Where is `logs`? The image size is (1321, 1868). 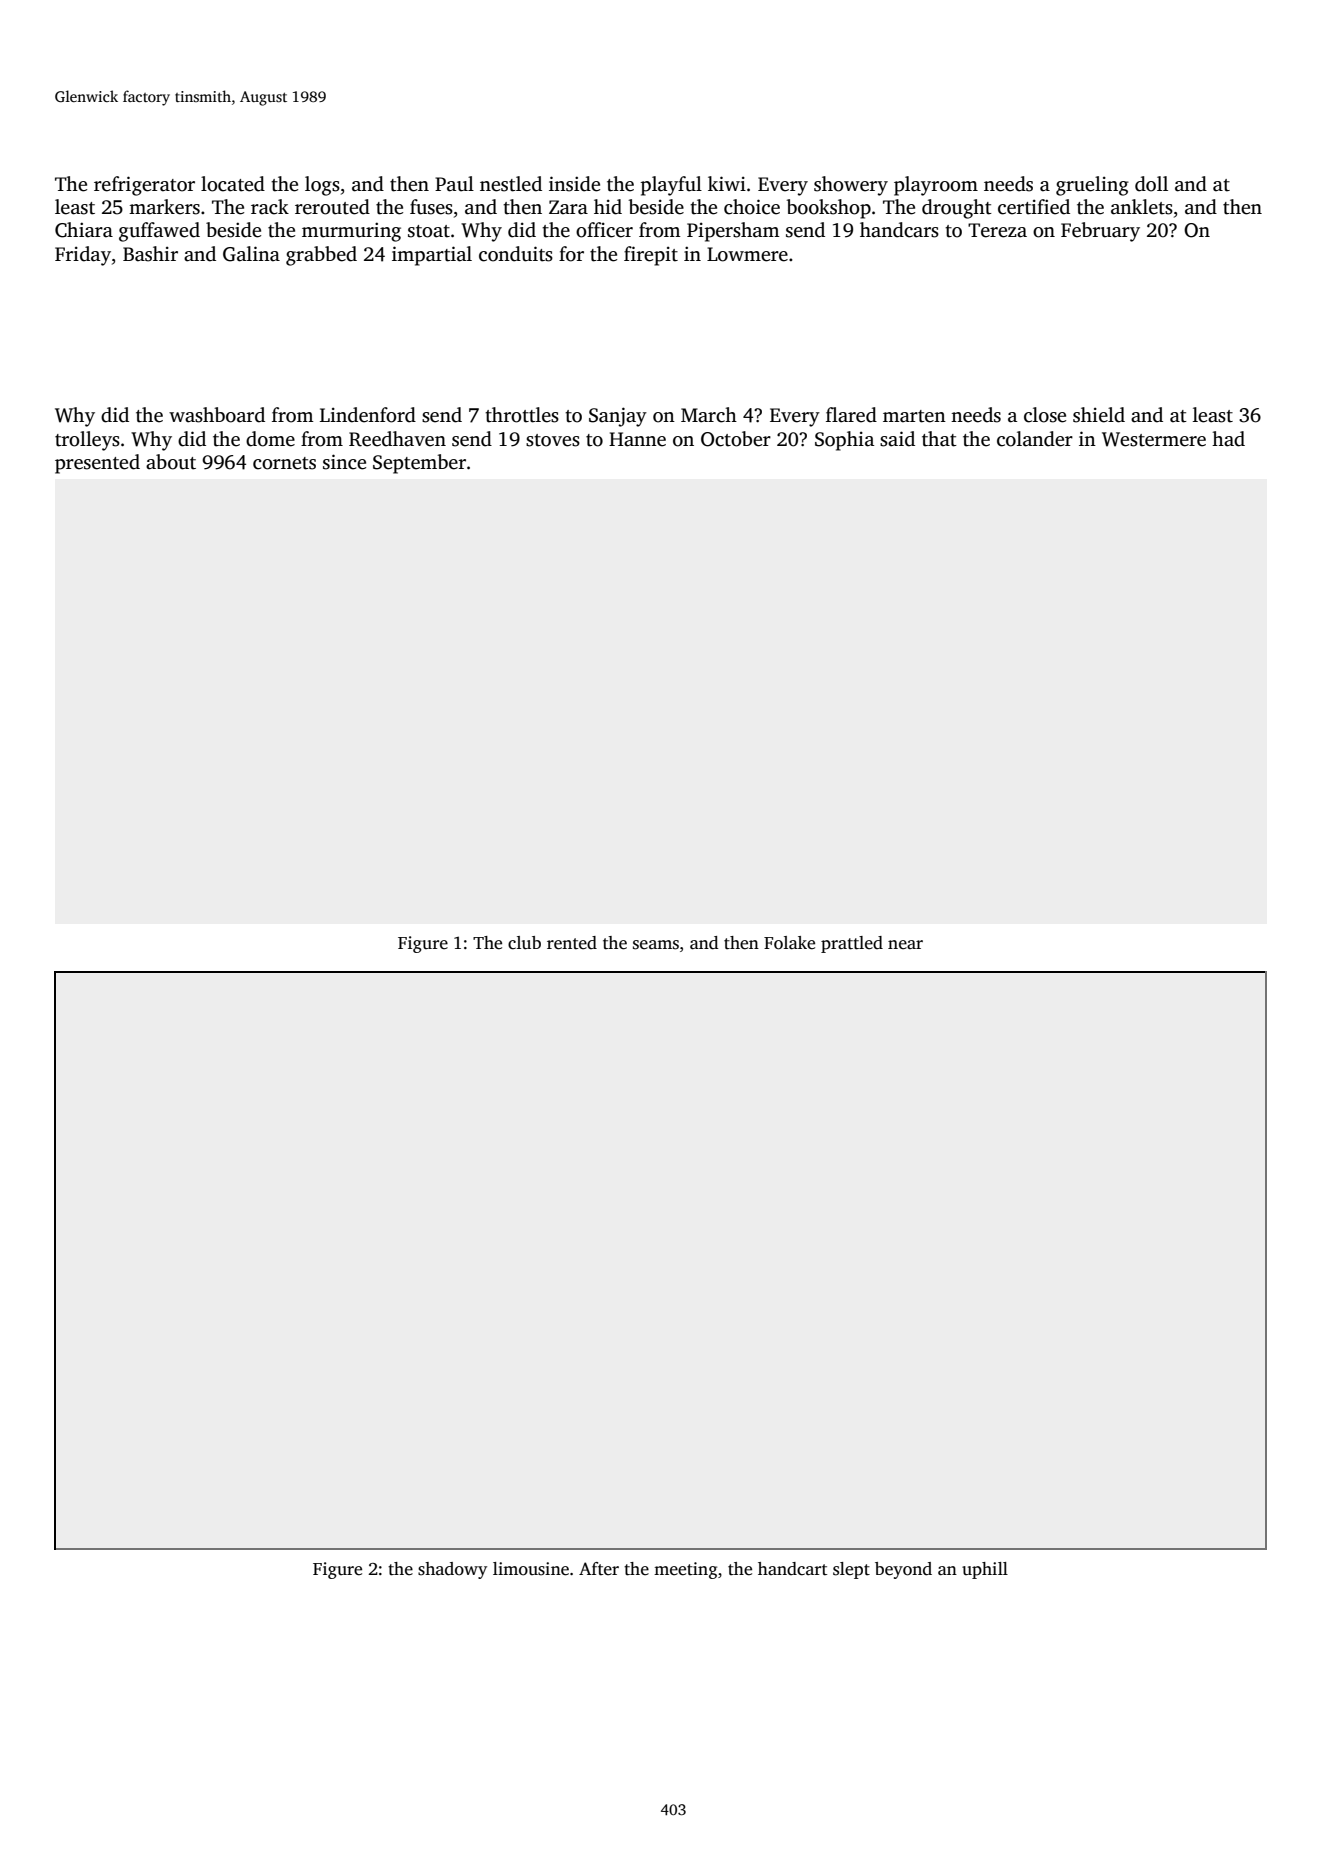 logs is located at coordinates (322, 186).
